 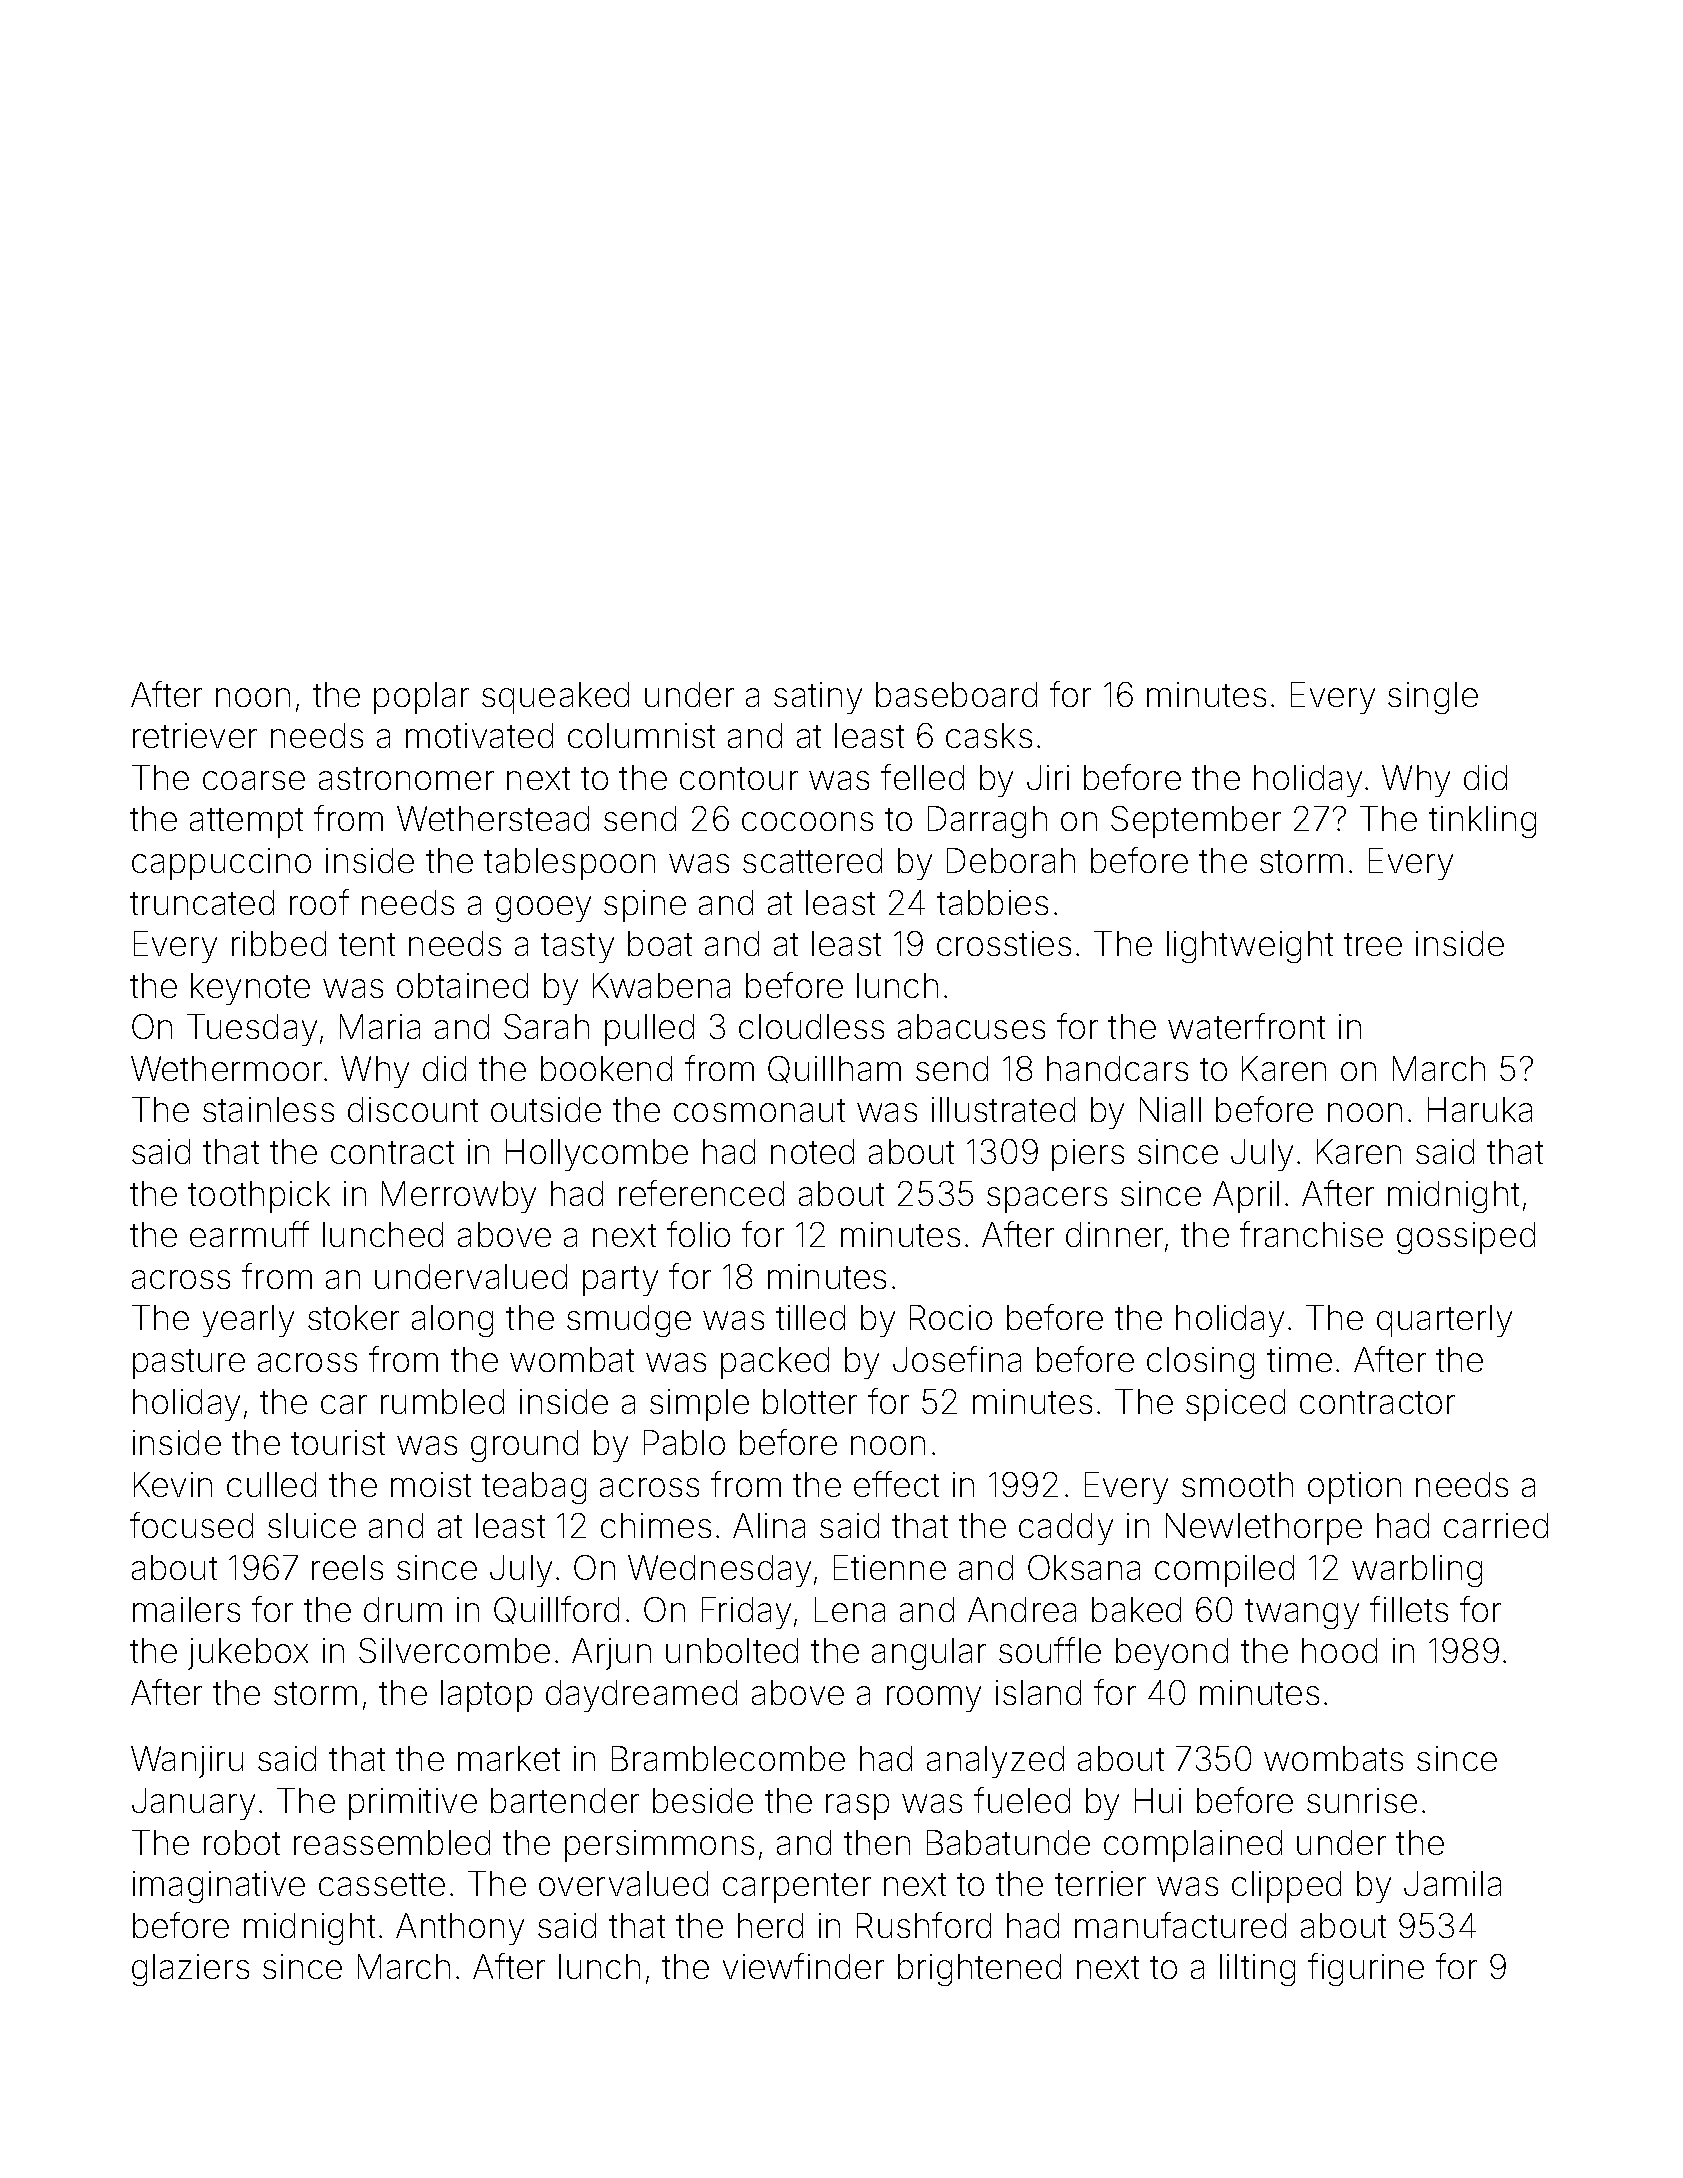 I want to click on earmuff, so click(x=249, y=1234).
